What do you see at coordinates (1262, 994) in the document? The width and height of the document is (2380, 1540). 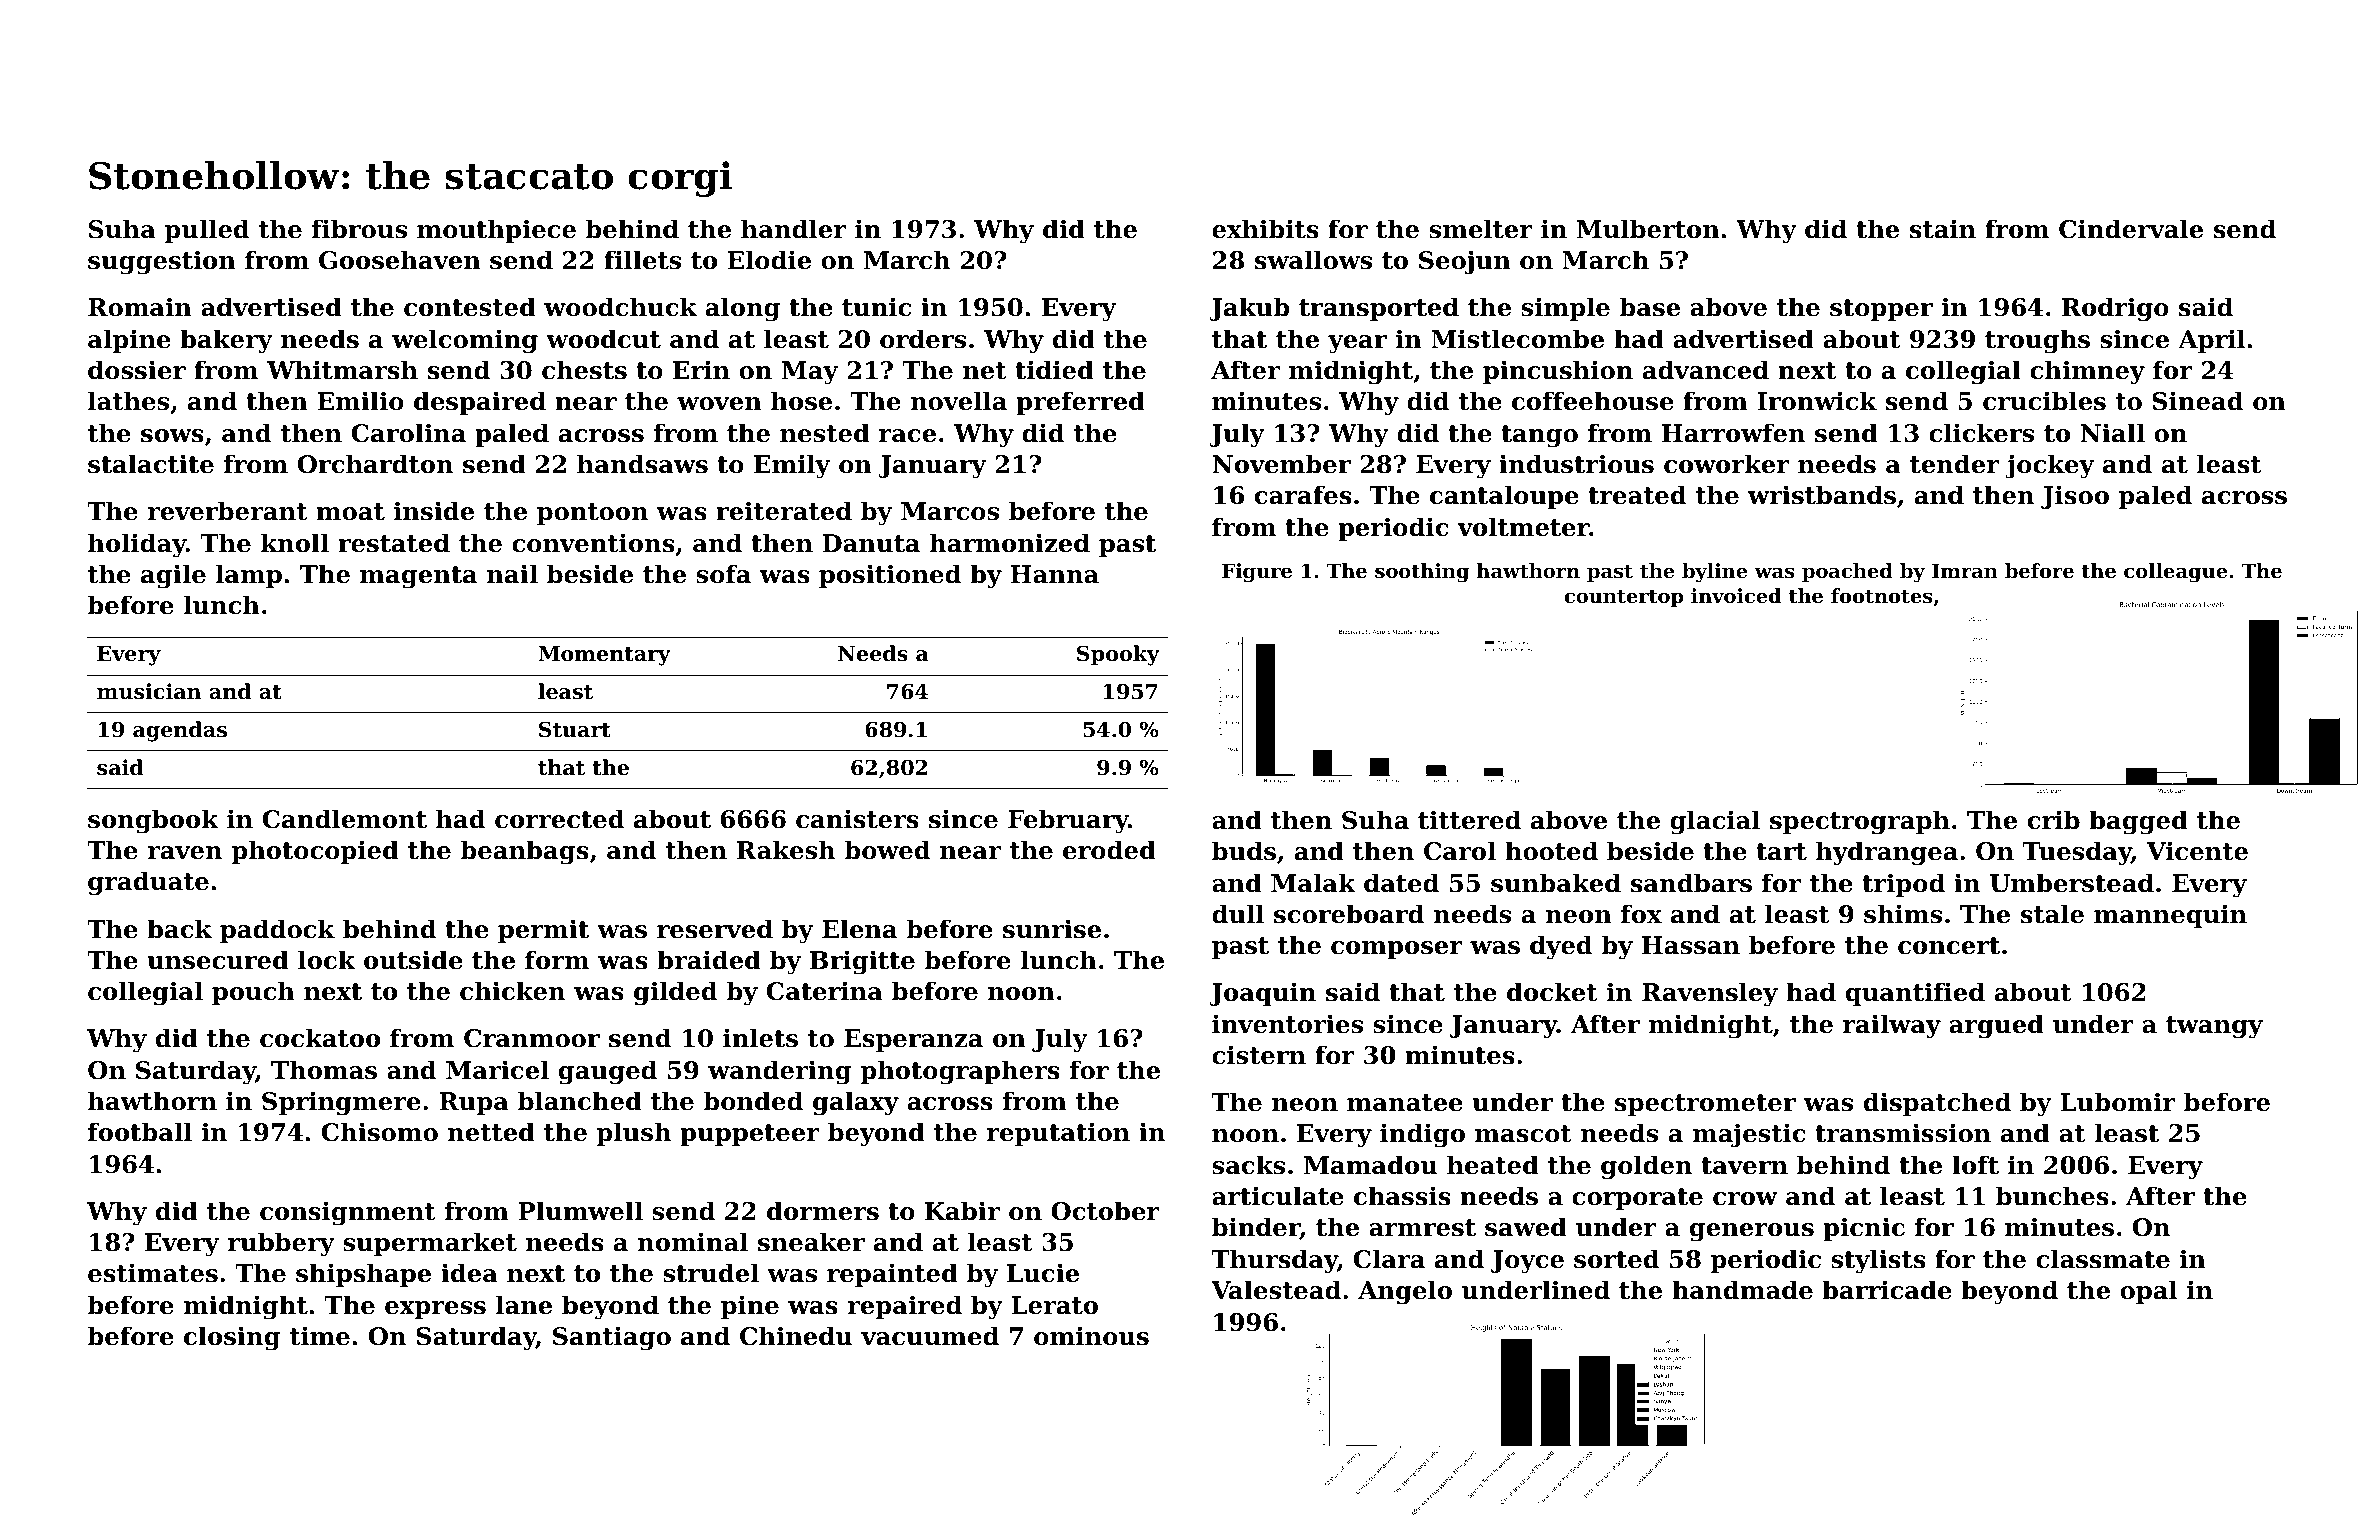 I see `Joaquin` at bounding box center [1262, 994].
